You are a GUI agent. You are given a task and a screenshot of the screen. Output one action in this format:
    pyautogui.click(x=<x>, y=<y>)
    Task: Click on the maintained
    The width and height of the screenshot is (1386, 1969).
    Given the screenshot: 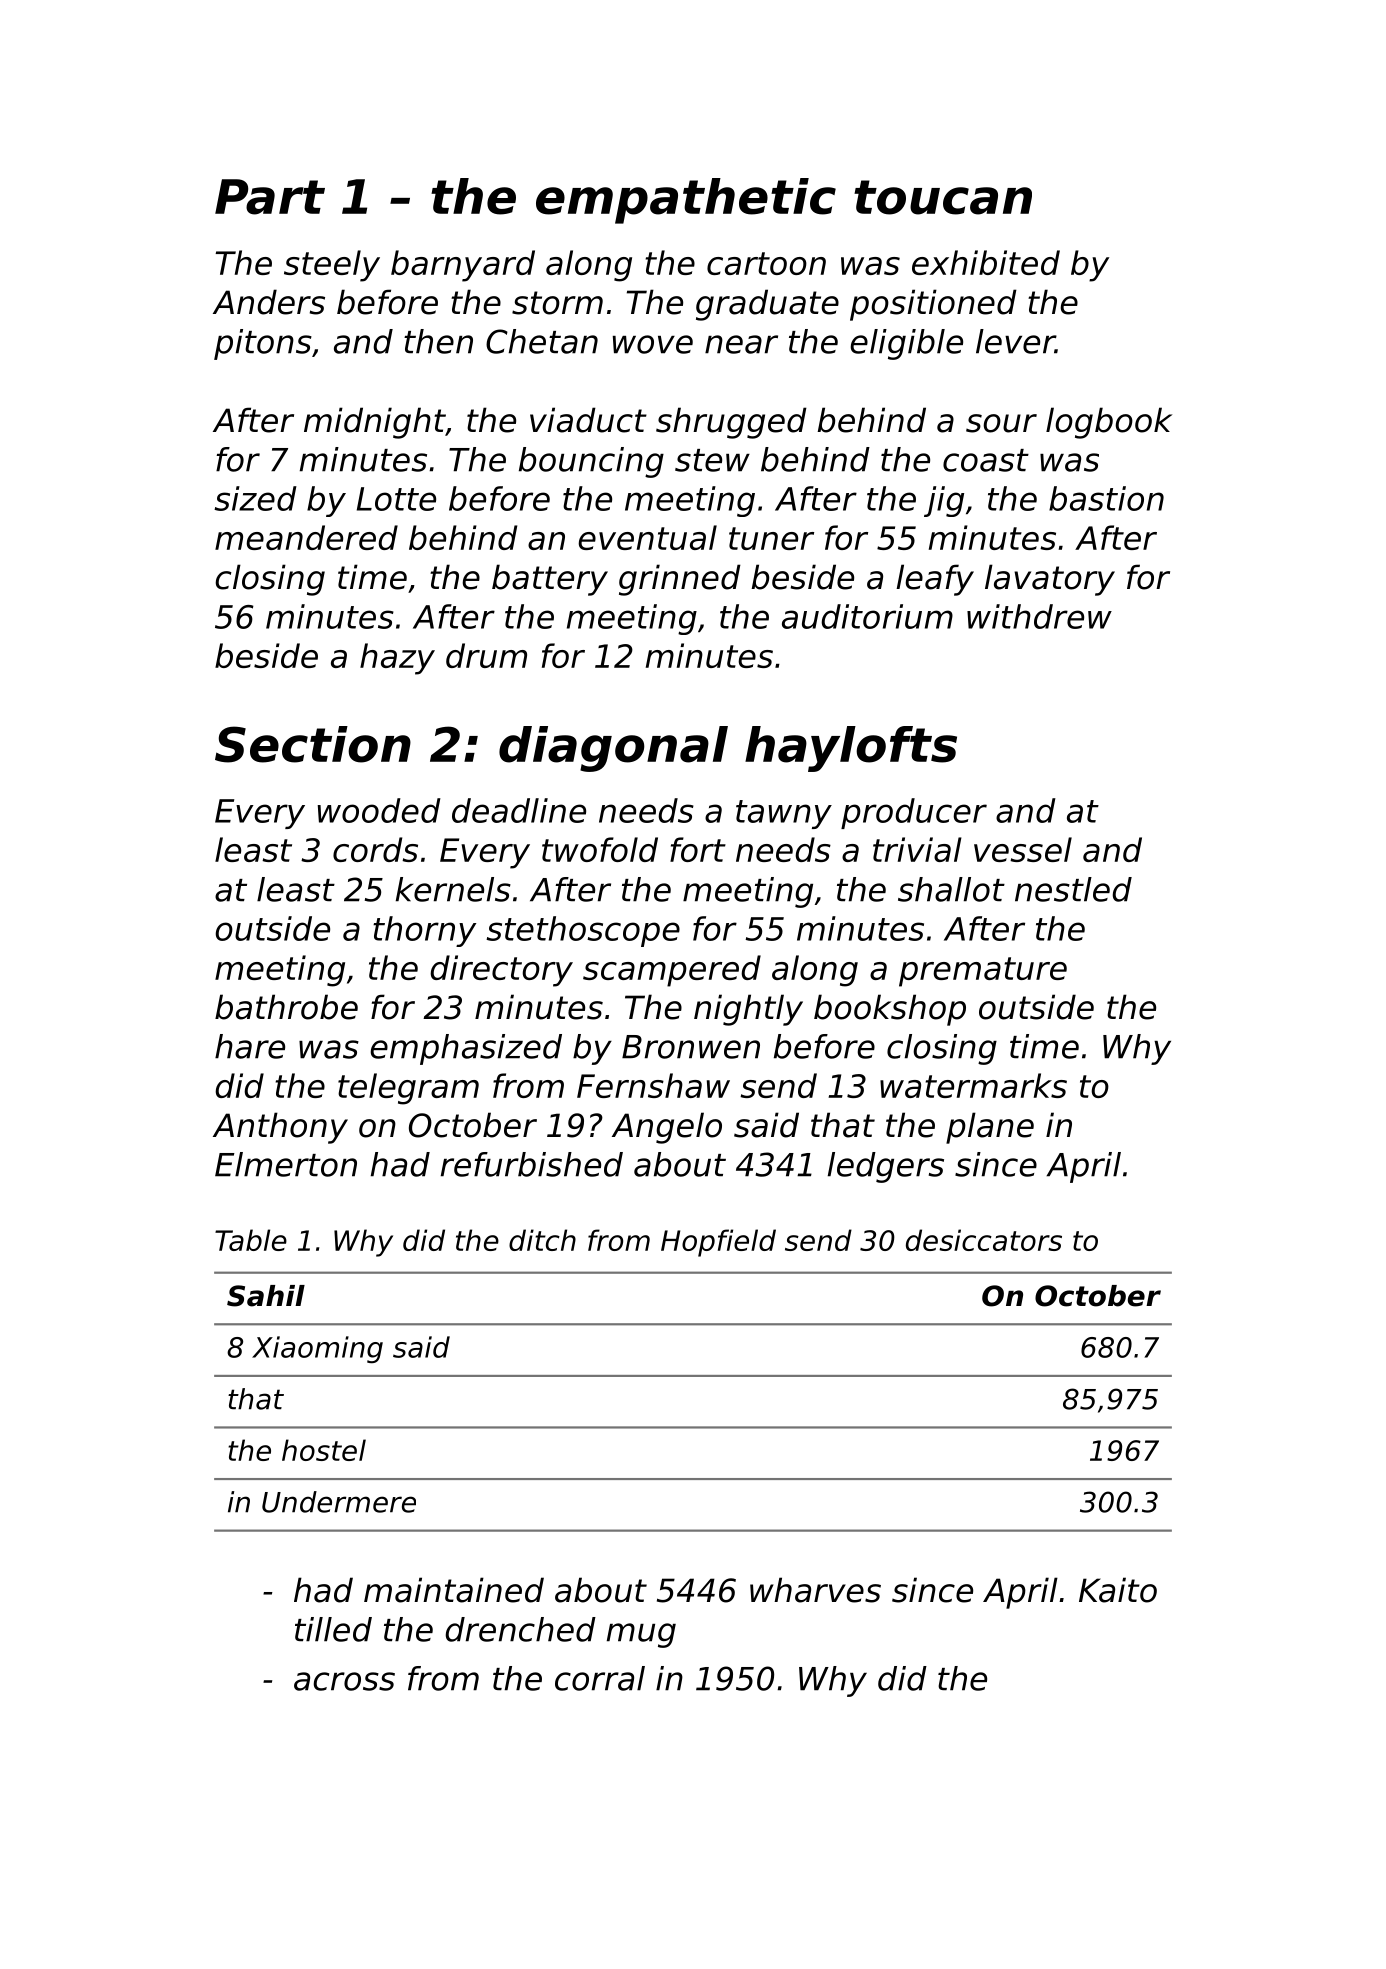 What is the action you would take?
    pyautogui.click(x=454, y=1590)
